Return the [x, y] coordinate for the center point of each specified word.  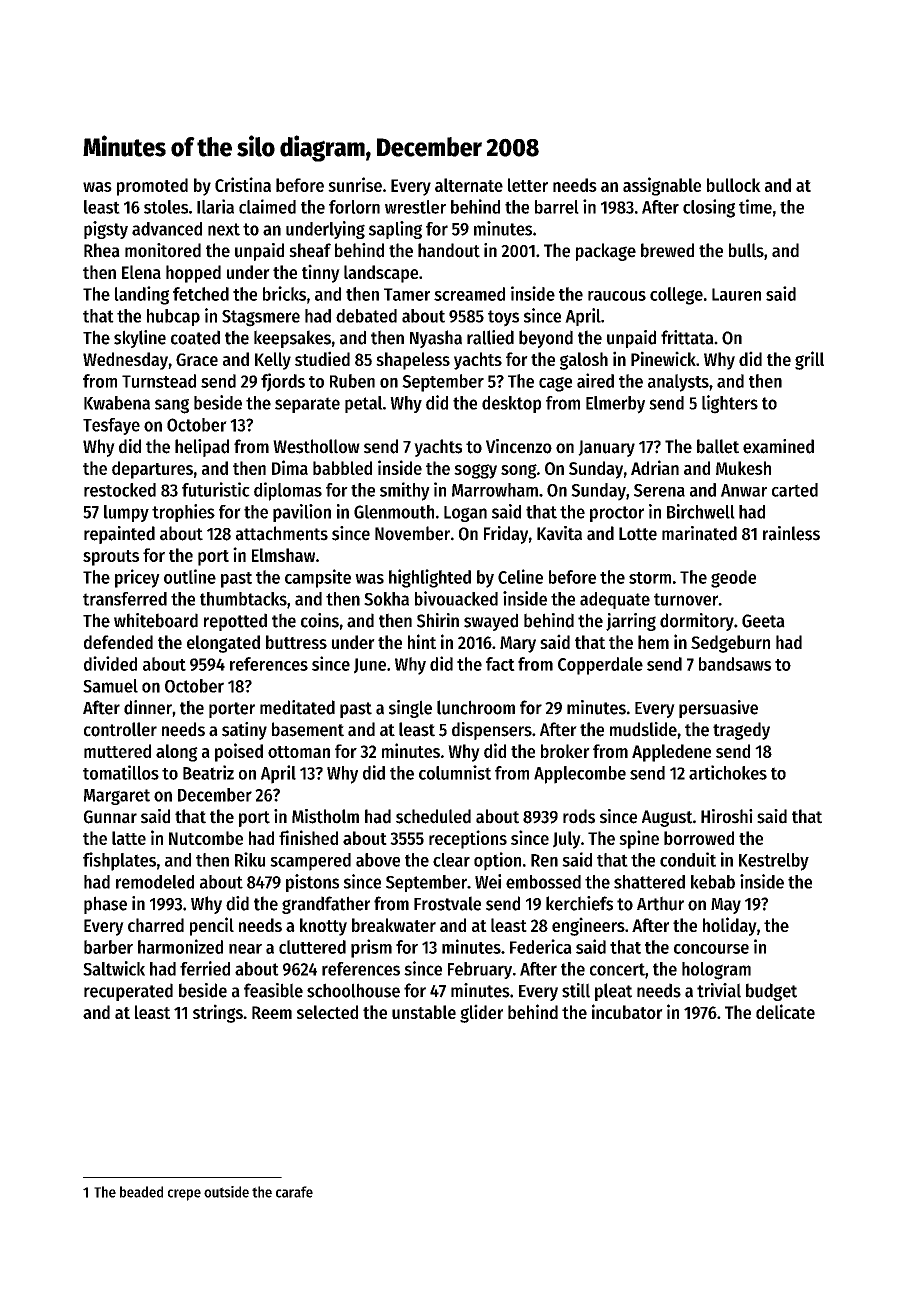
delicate [785, 1011]
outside [226, 1192]
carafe [294, 1192]
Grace [197, 359]
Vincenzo [519, 446]
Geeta [763, 621]
